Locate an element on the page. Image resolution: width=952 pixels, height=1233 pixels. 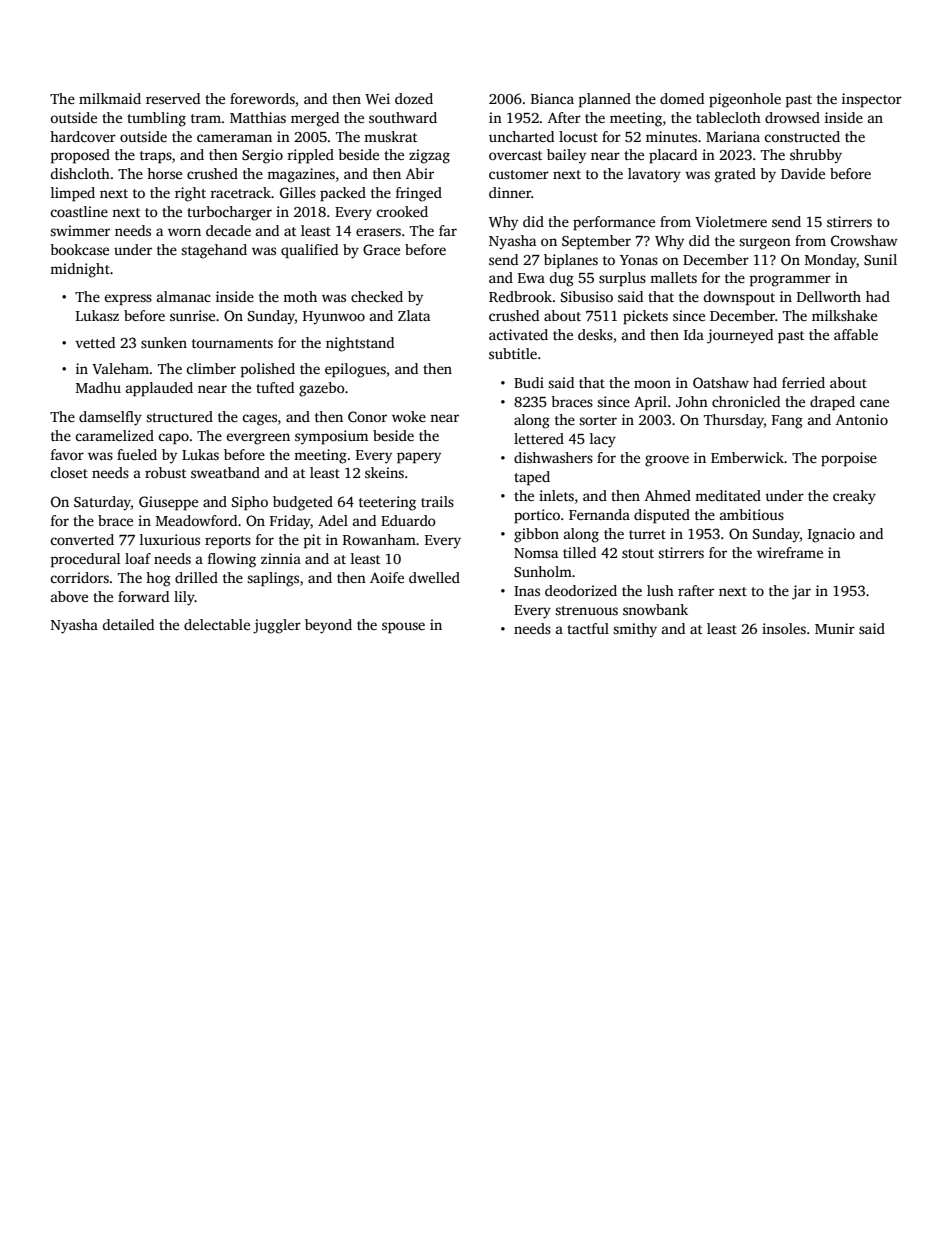
performance is located at coordinates (614, 223).
